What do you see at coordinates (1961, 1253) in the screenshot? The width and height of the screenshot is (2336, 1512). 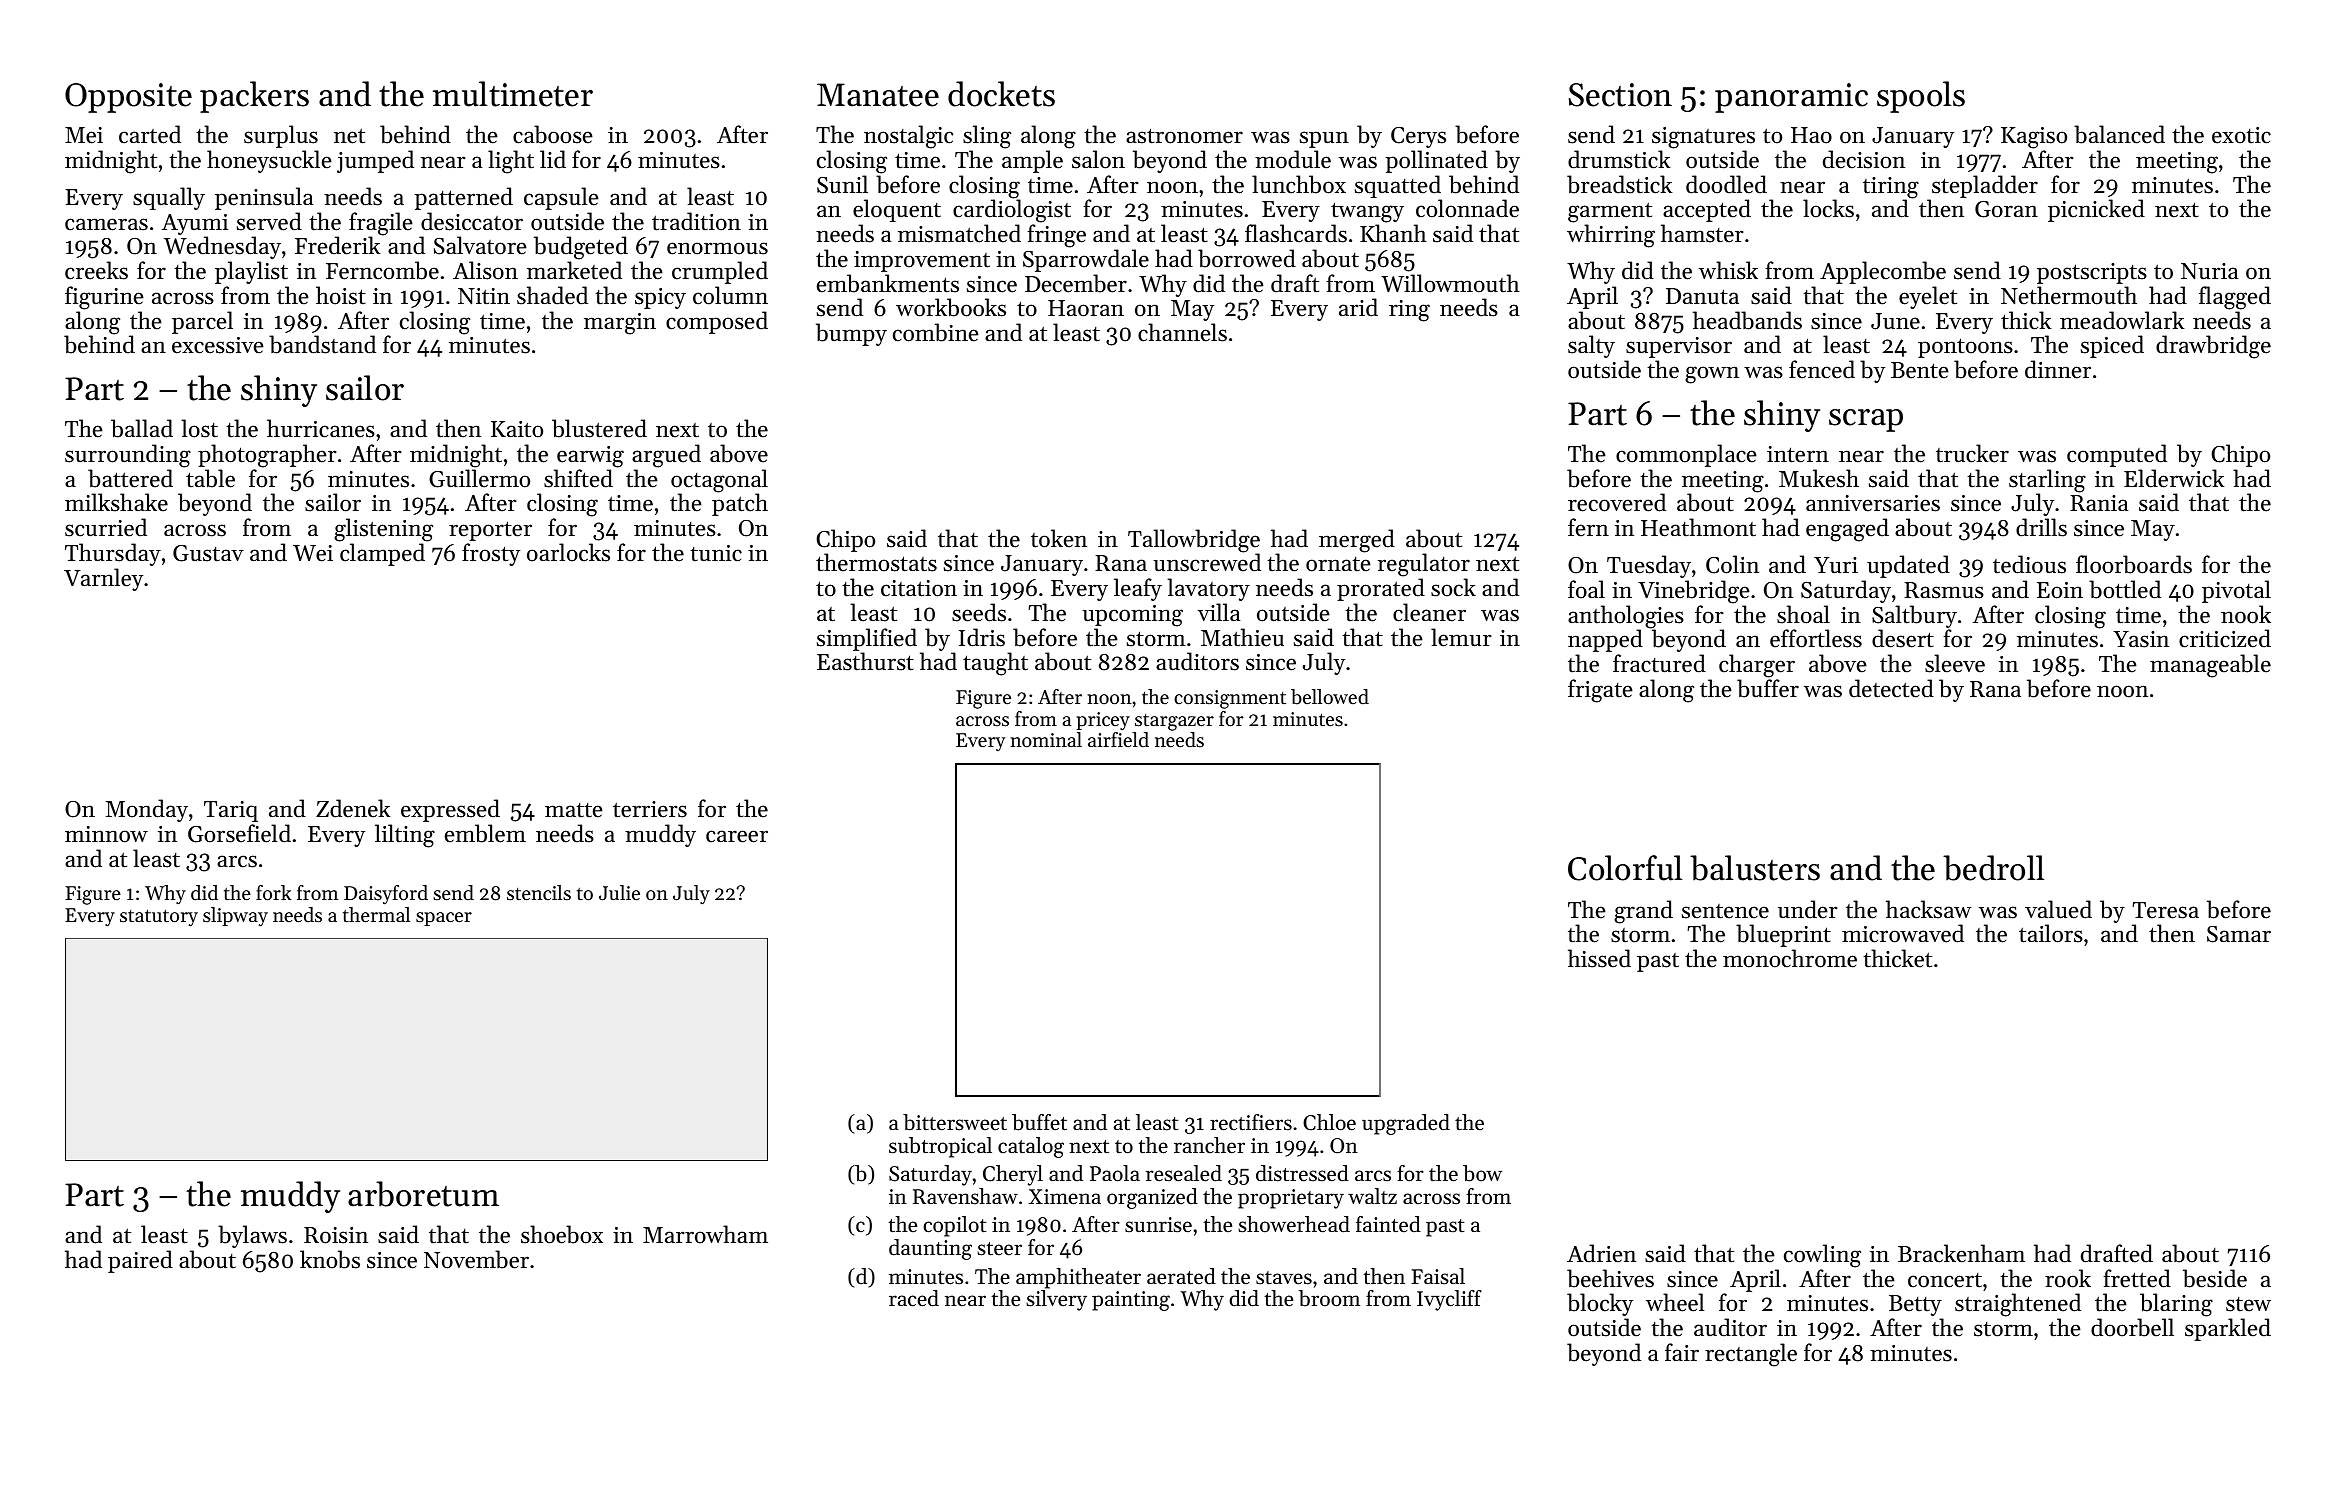 I see `Brackenham` at bounding box center [1961, 1253].
